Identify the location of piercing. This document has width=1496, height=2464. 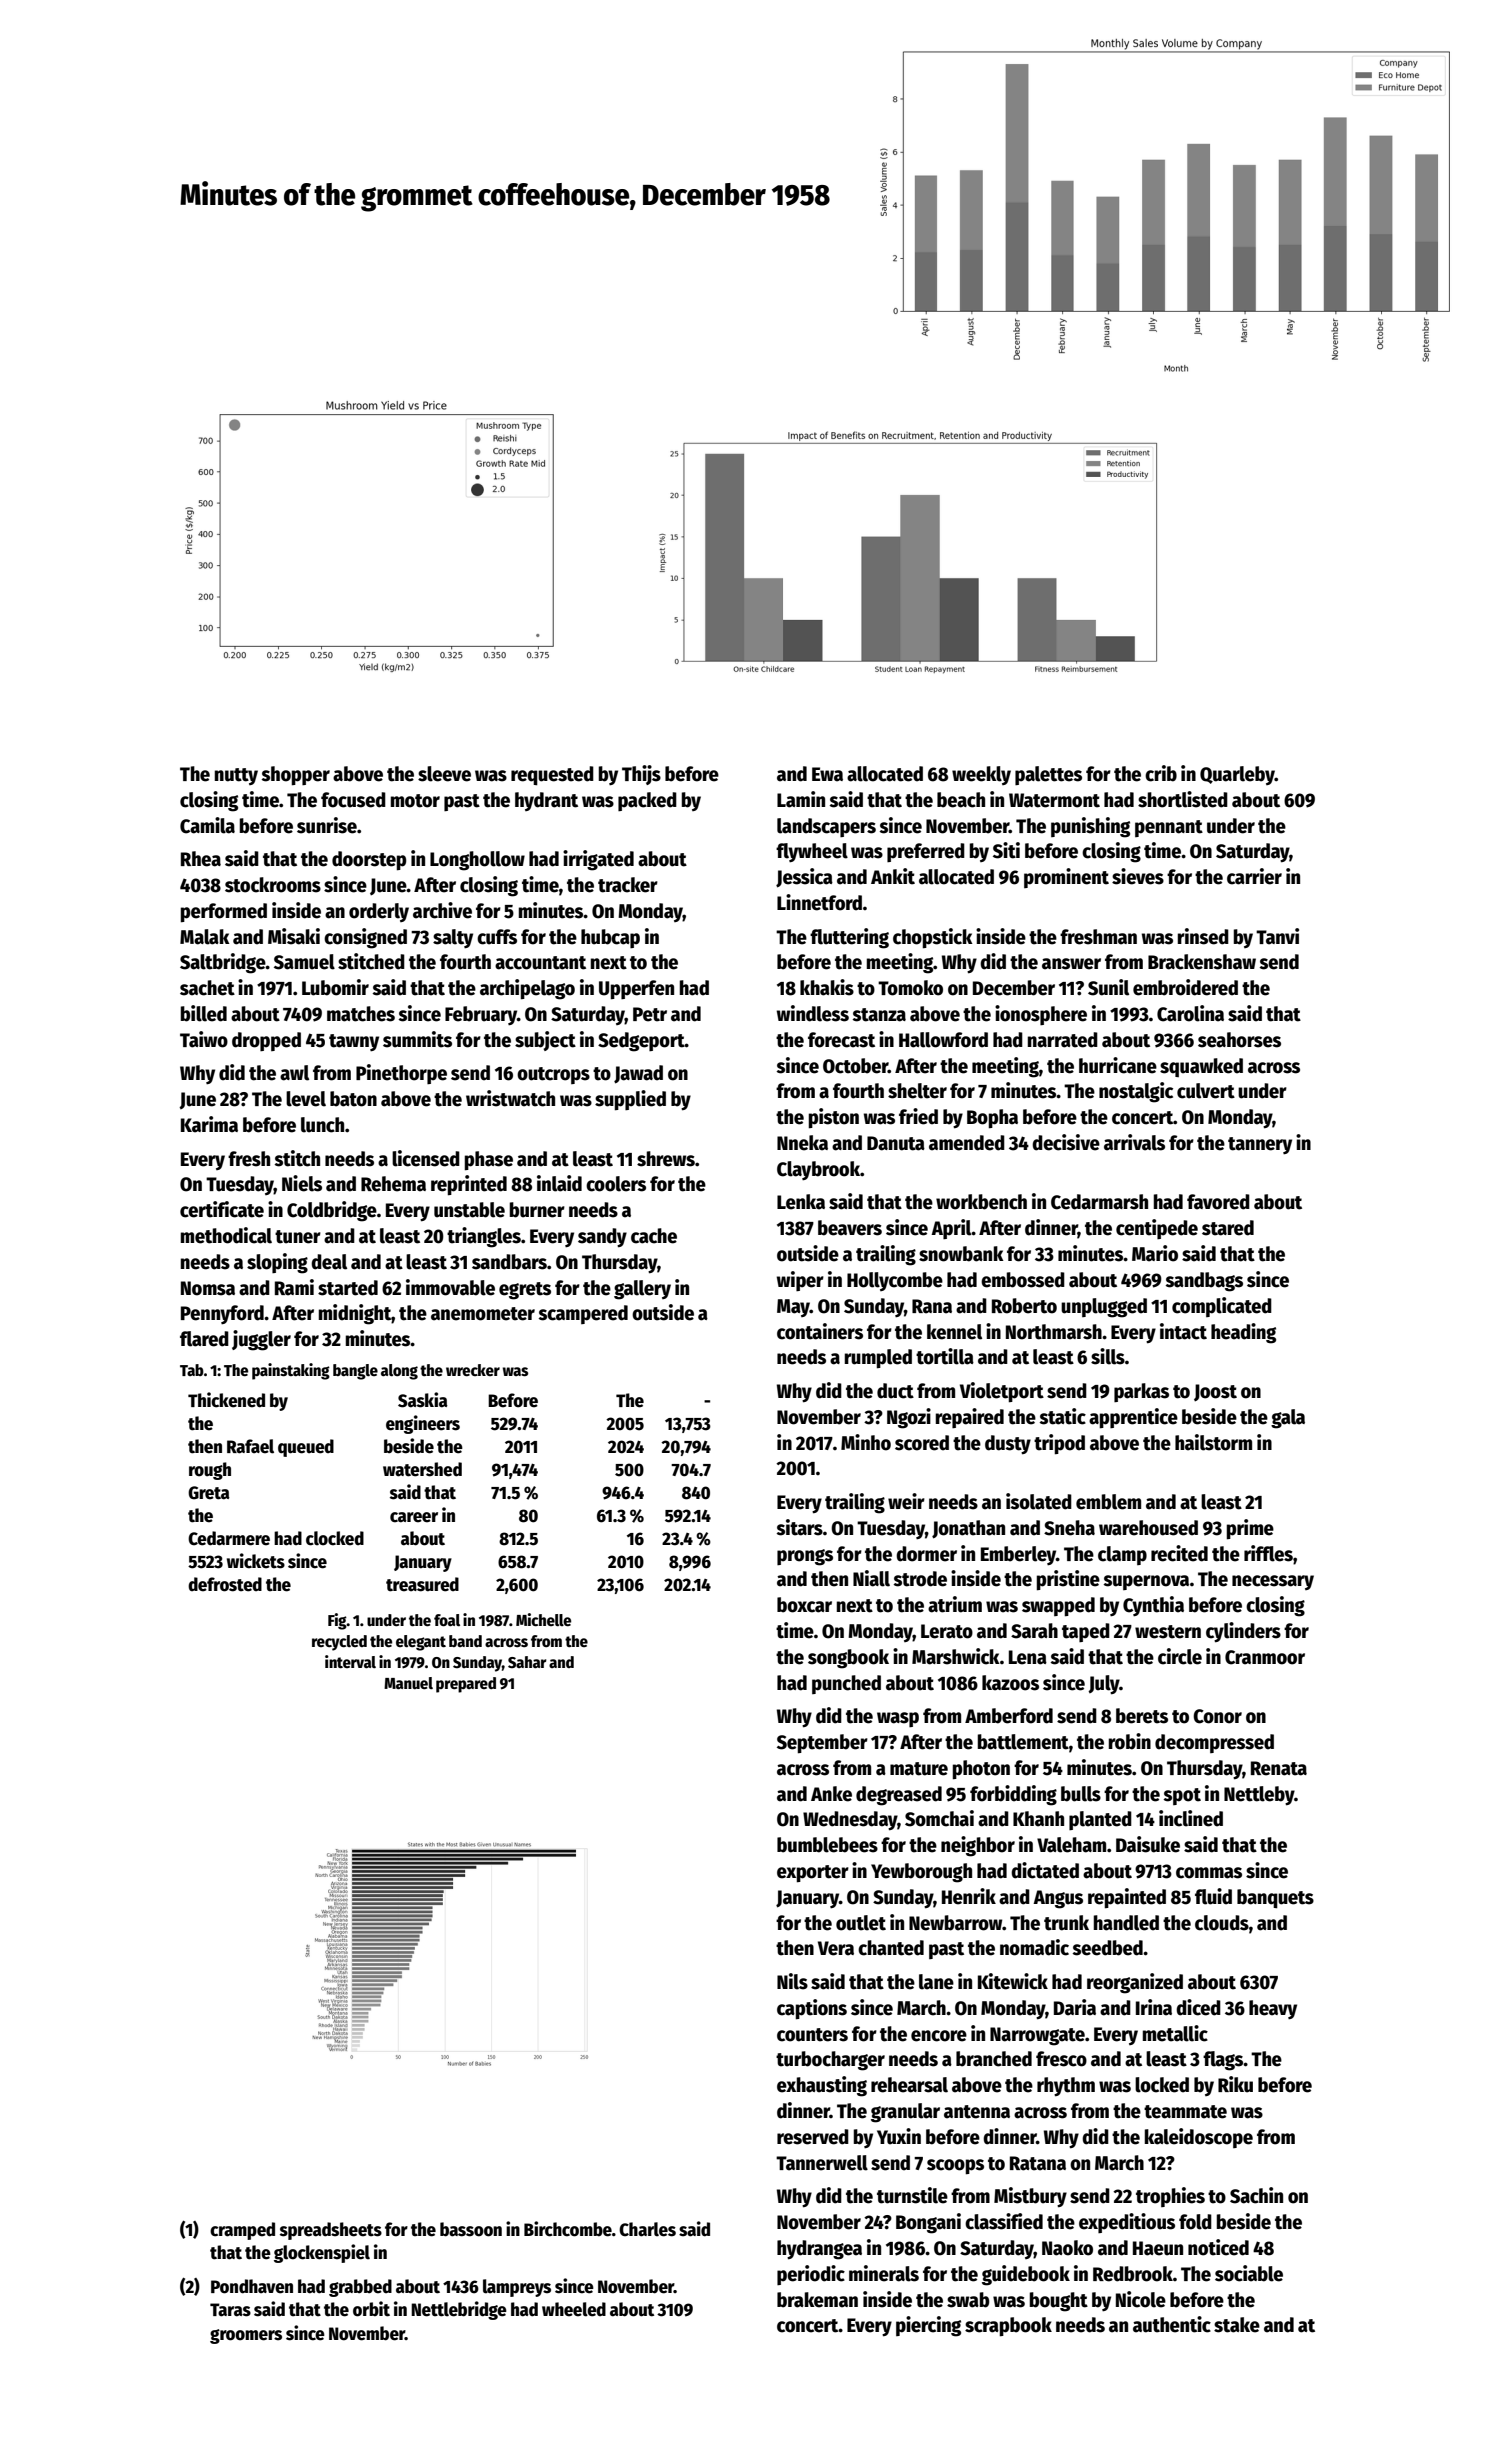
(928, 2326).
